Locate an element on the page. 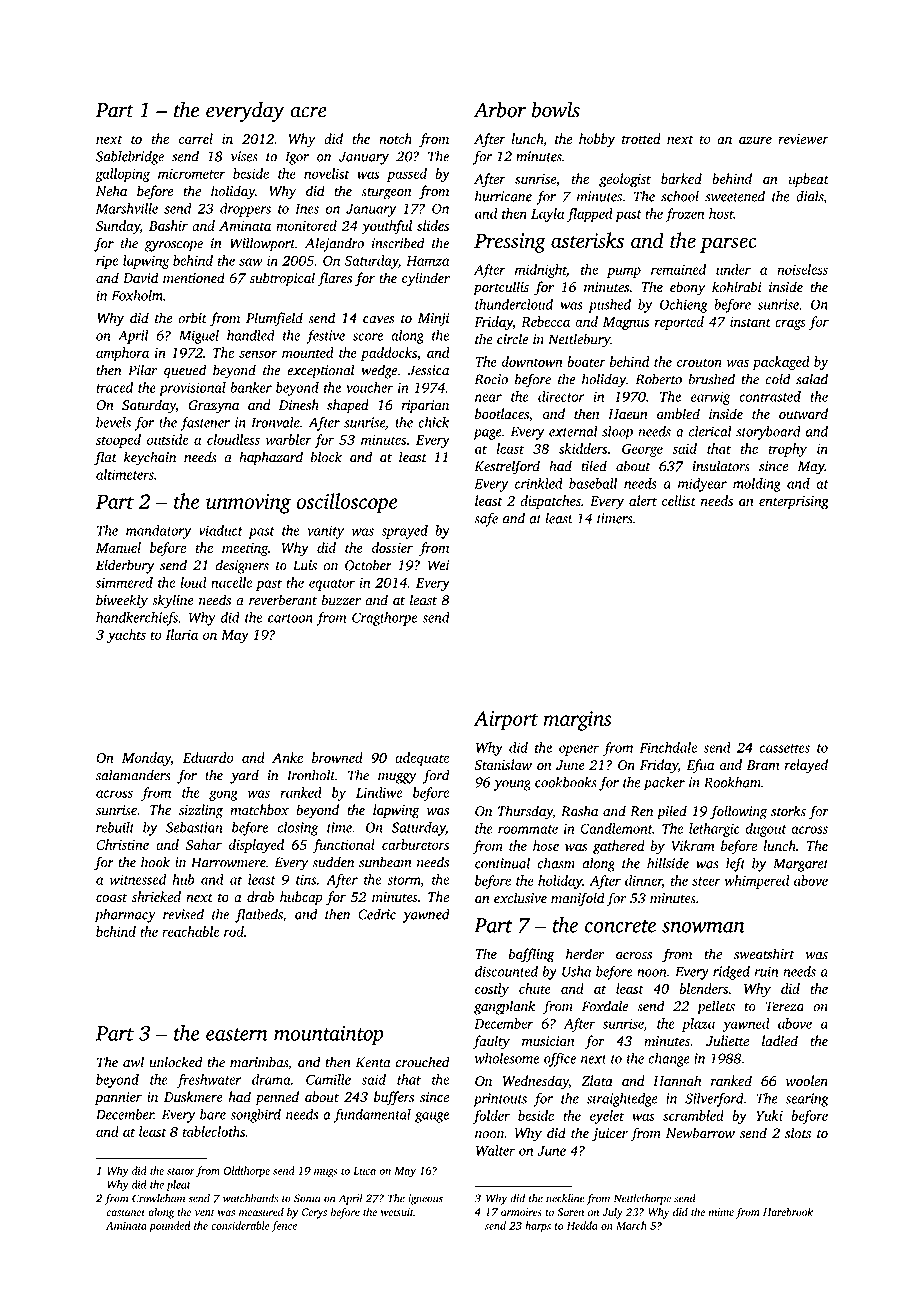  Ironholt is located at coordinates (311, 775).
